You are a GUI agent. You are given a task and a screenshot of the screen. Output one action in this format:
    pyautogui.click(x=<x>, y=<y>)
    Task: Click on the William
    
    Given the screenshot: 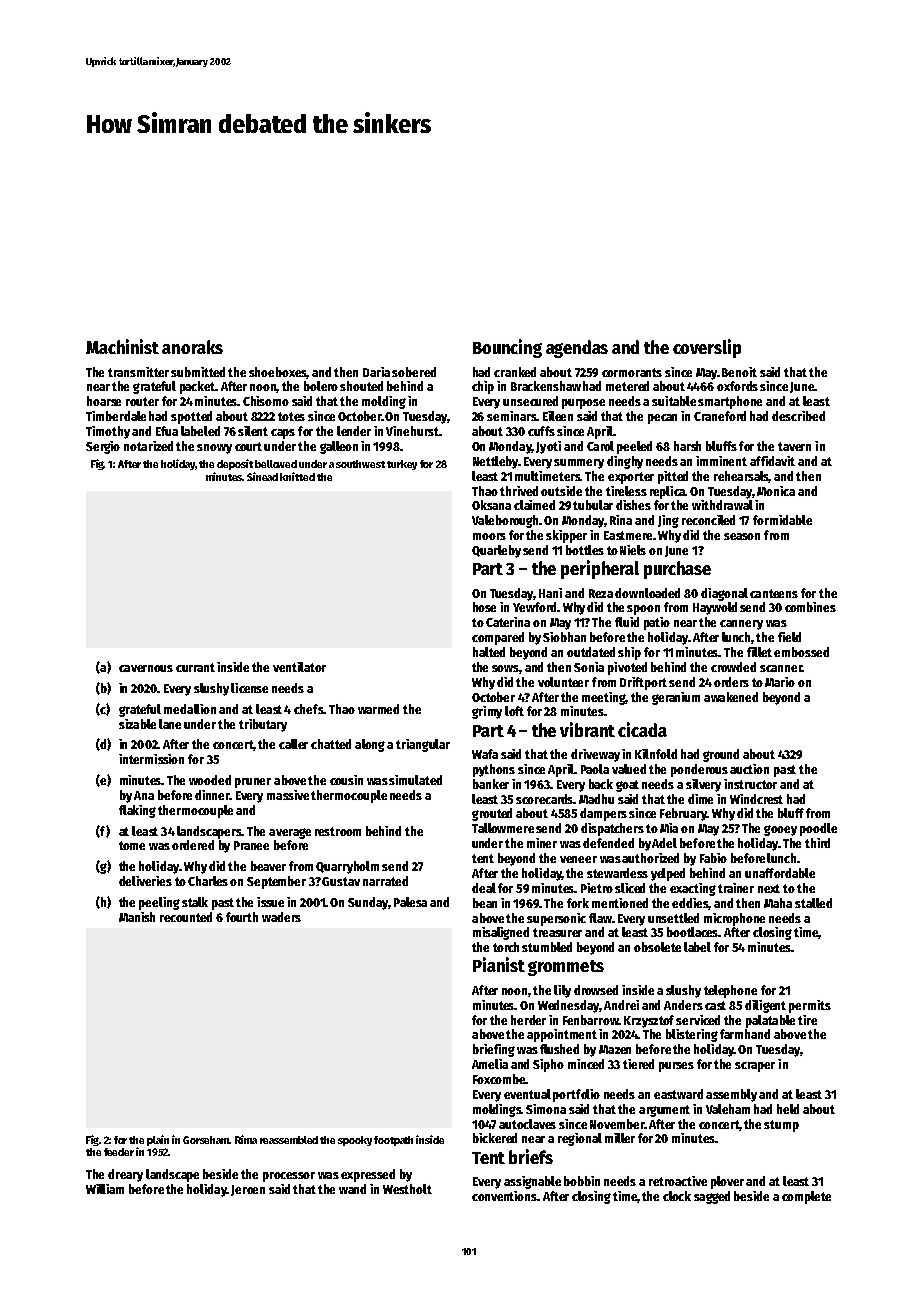 What is the action you would take?
    pyautogui.click(x=105, y=1189)
